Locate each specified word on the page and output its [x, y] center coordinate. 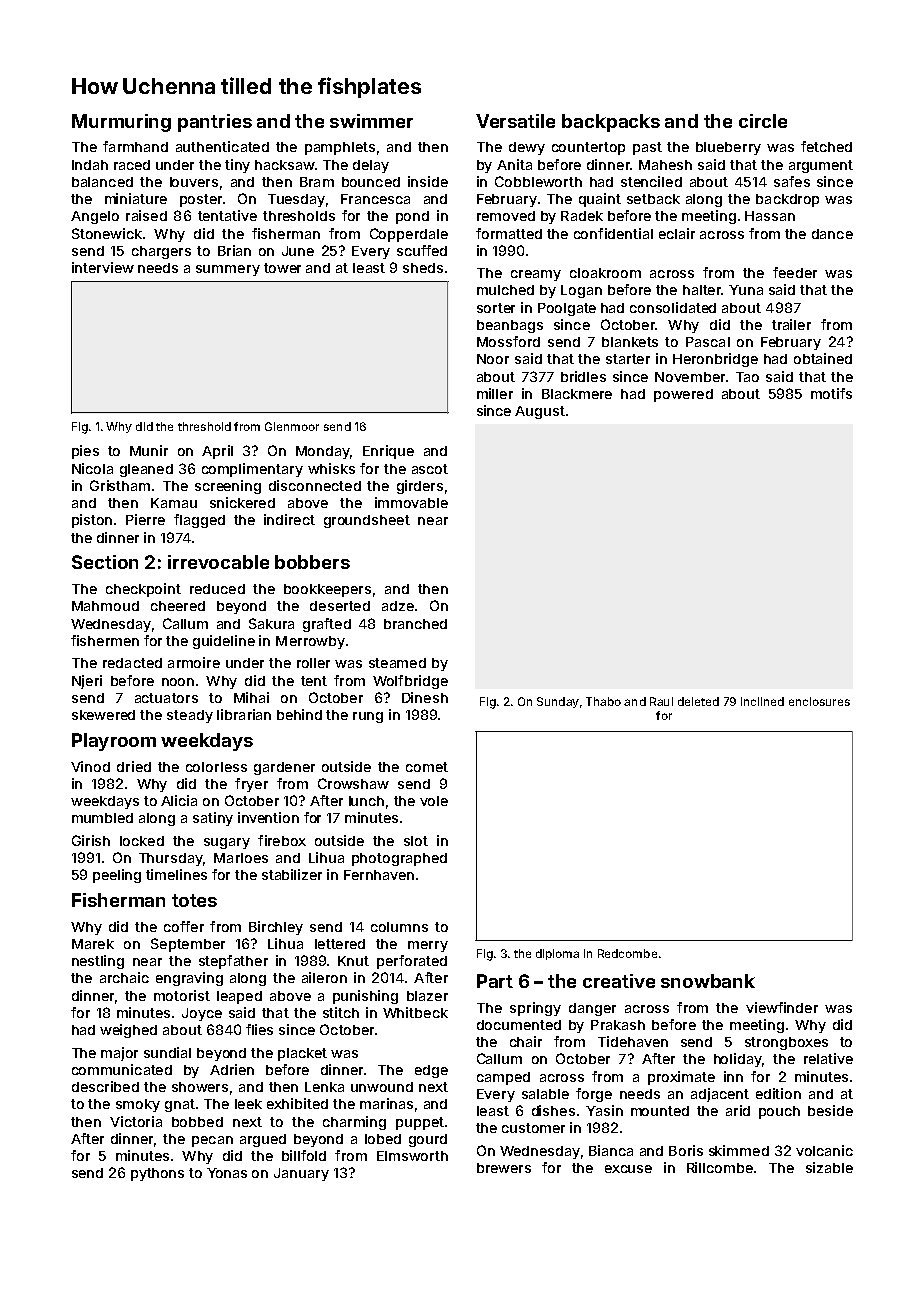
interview [103, 267]
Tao [747, 377]
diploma [557, 954]
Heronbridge [715, 360]
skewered [103, 715]
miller [495, 393]
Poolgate [567, 309]
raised [146, 215]
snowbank [708, 981]
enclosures [819, 701]
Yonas [227, 1173]
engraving [189, 979]
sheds [423, 268]
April [217, 452]
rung [368, 717]
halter [702, 290]
